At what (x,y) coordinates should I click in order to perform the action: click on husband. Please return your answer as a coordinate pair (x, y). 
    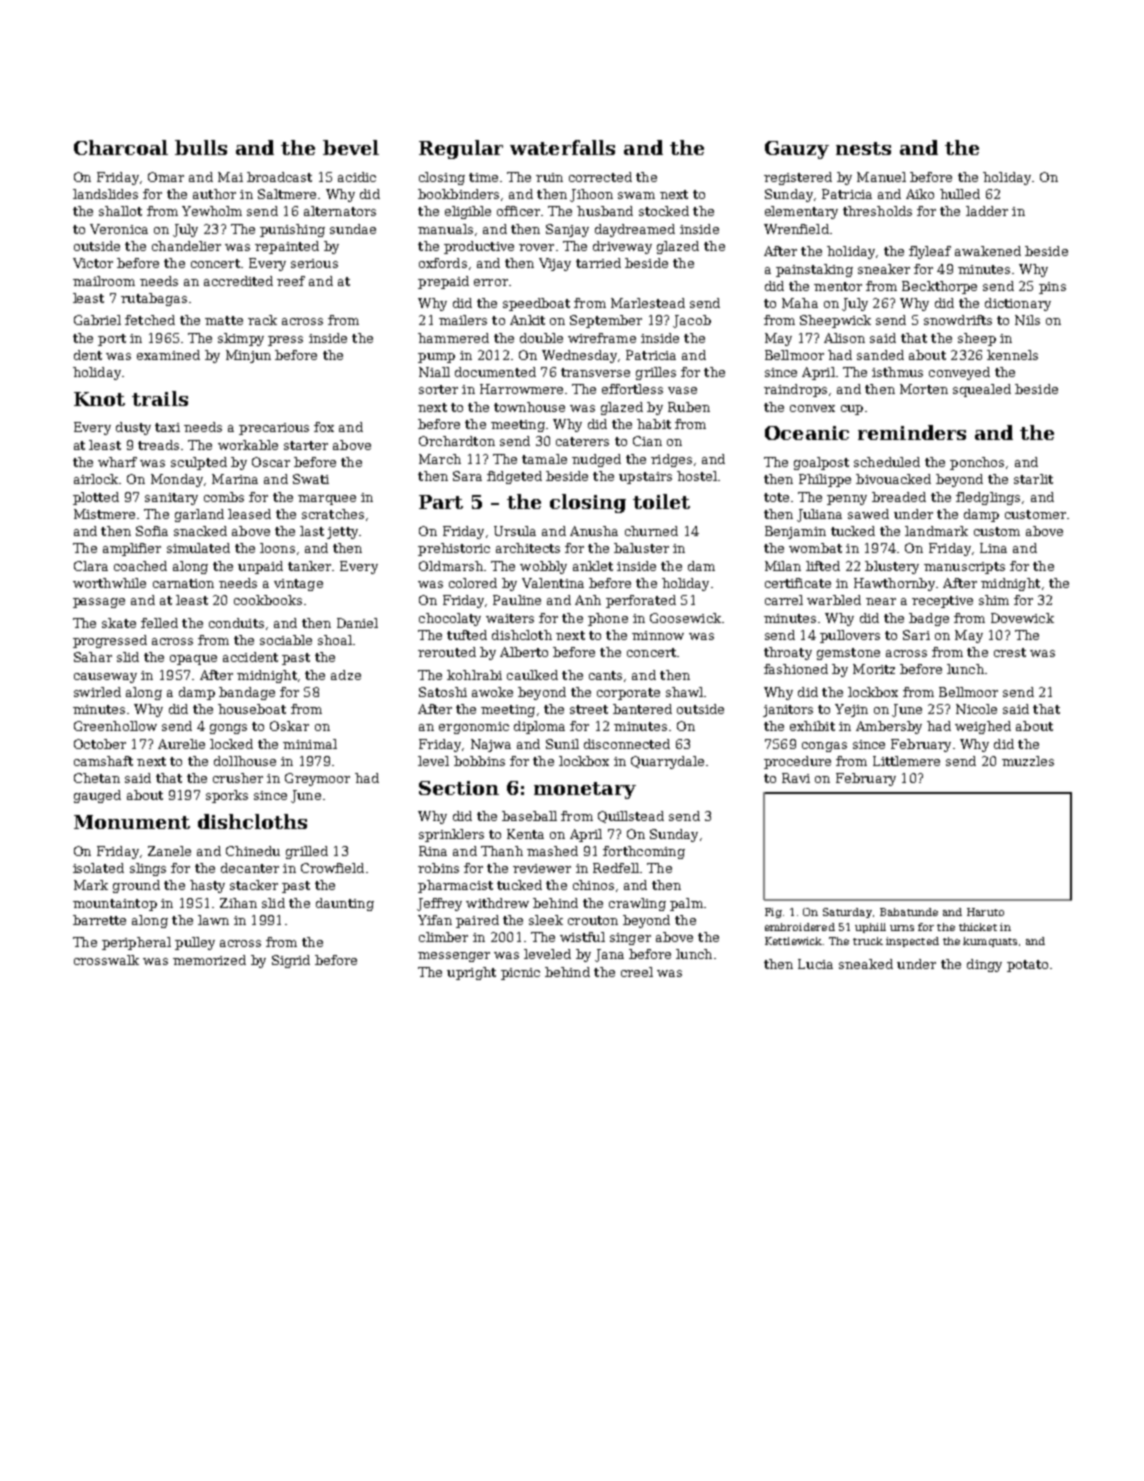
    Looking at the image, I should click on (605, 211).
